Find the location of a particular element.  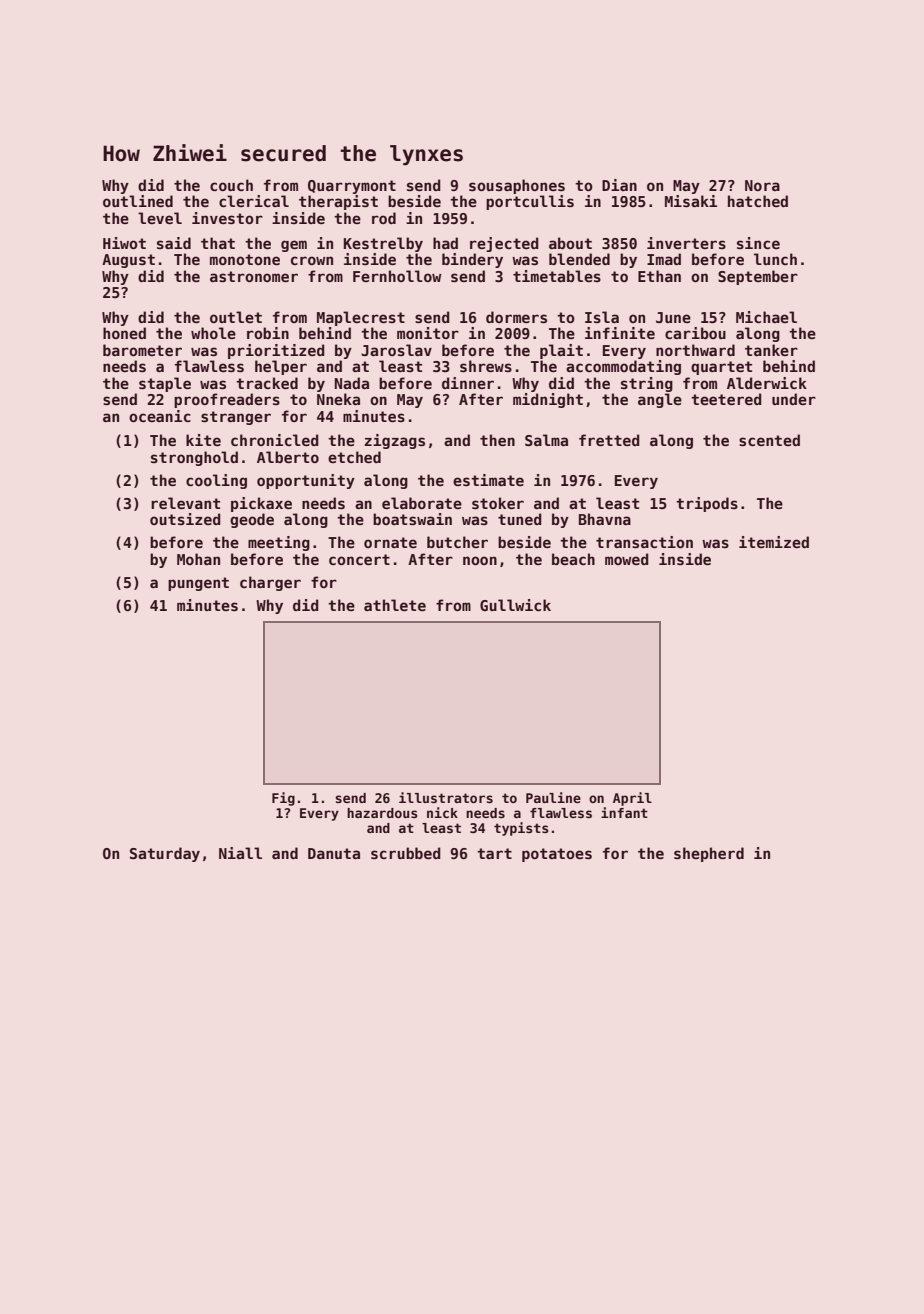

Maplecrest is located at coordinates (361, 318).
